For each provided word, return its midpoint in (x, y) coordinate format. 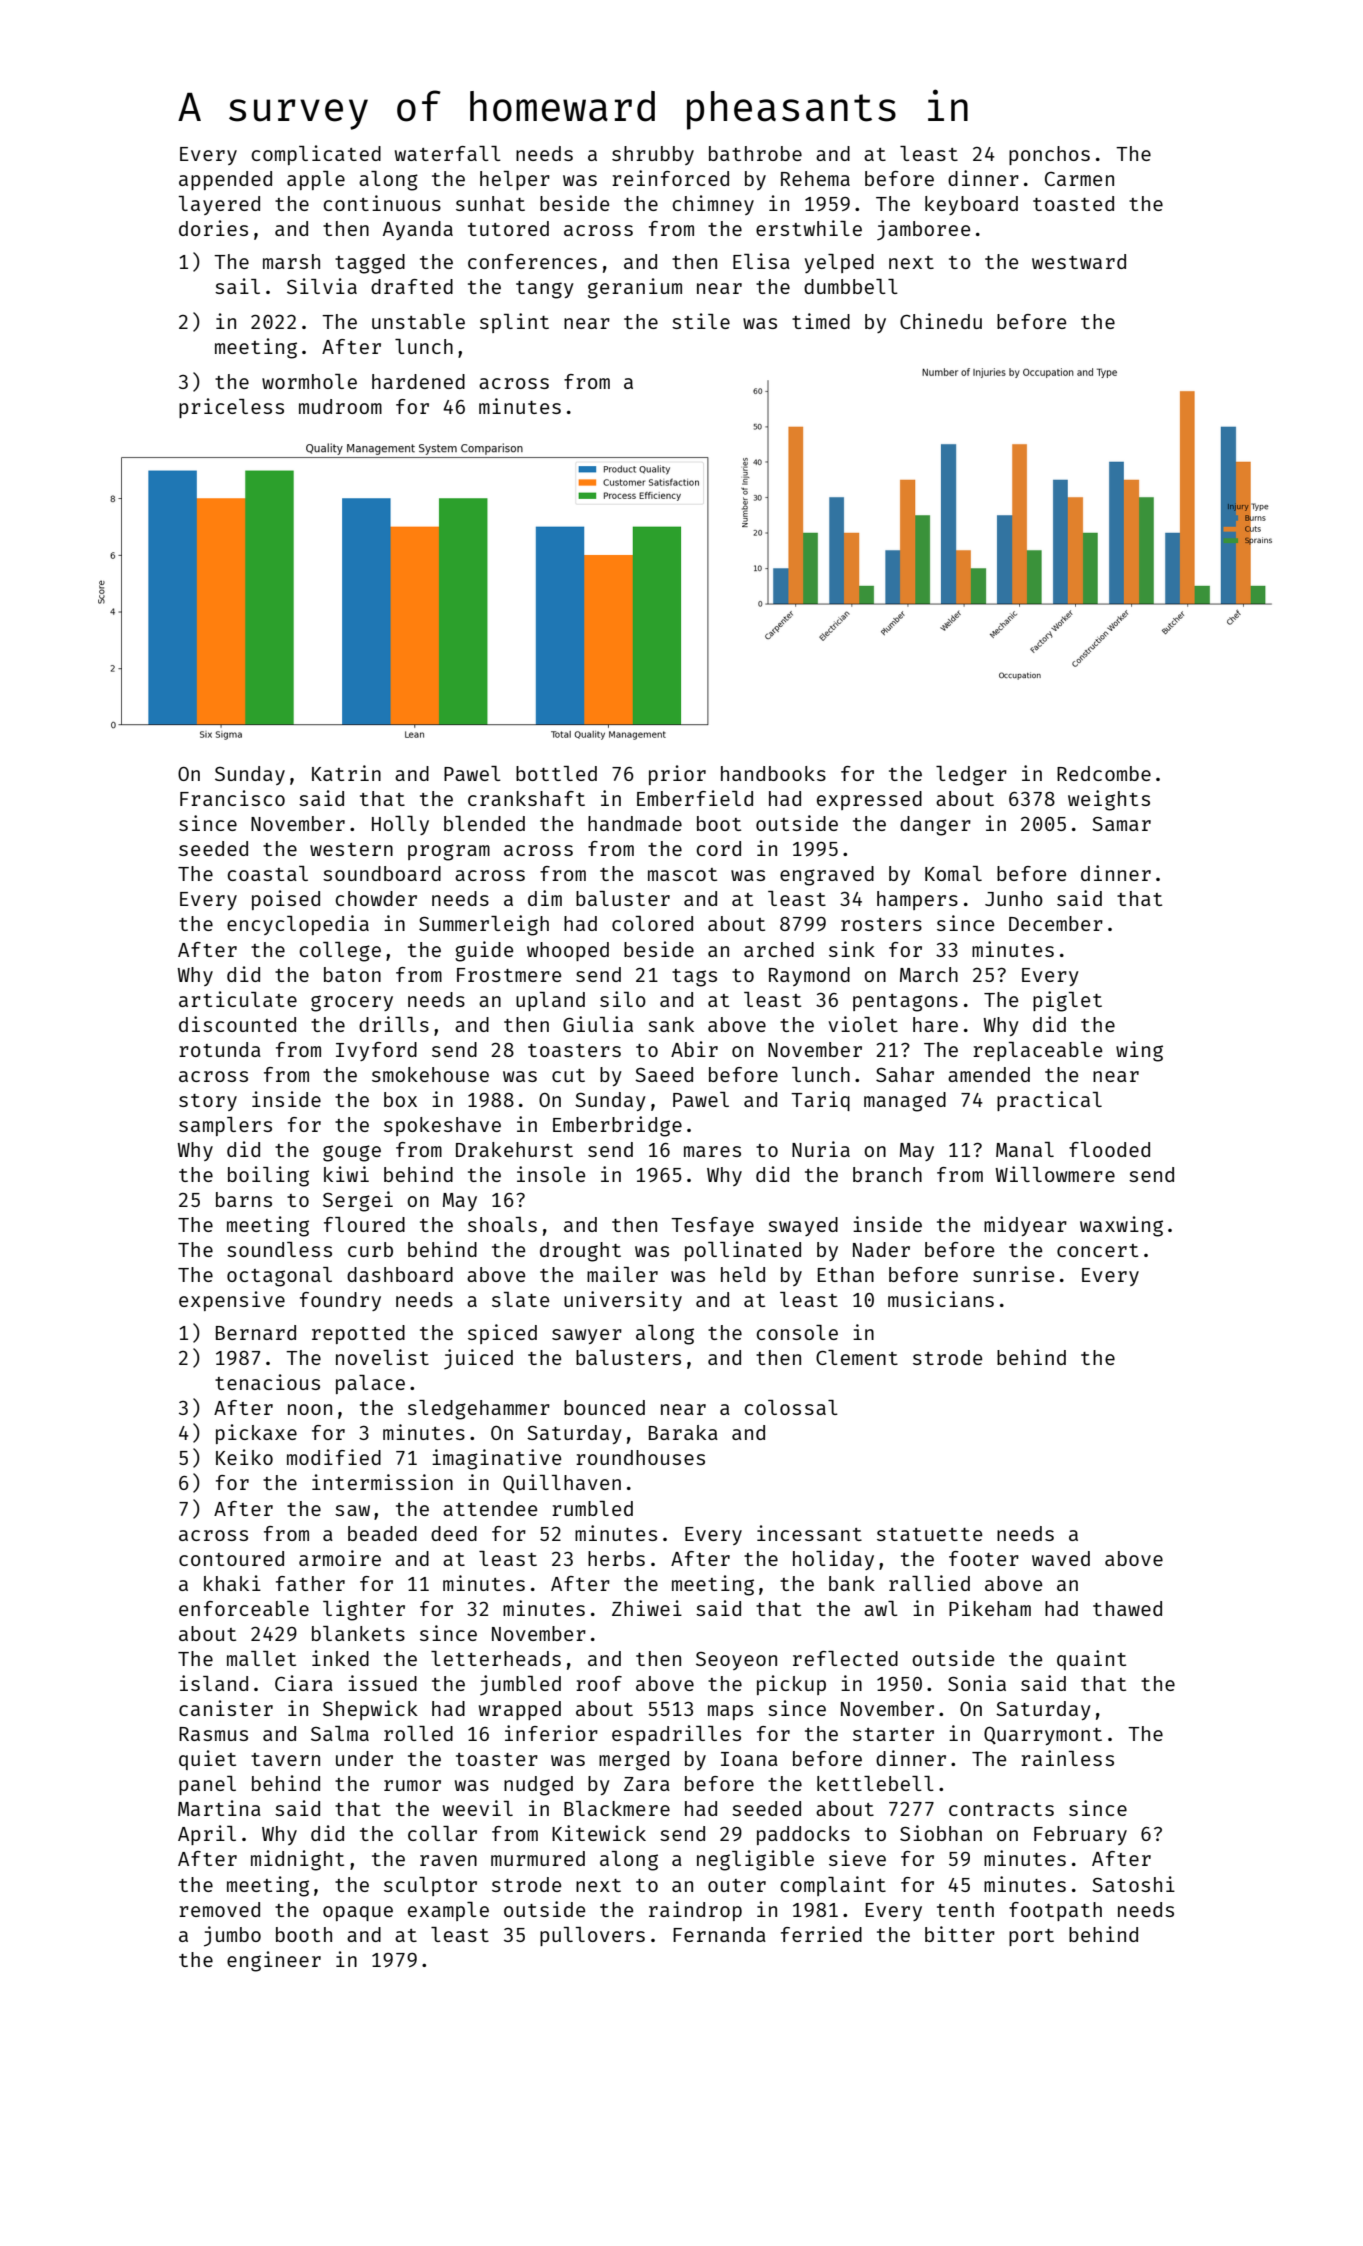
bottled (556, 773)
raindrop (695, 1911)
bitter (960, 1934)
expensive (232, 1301)
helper (515, 180)
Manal (1025, 1149)
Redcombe (1104, 773)
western (351, 849)
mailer (622, 1274)
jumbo (232, 1936)
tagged (370, 264)
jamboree (923, 230)
